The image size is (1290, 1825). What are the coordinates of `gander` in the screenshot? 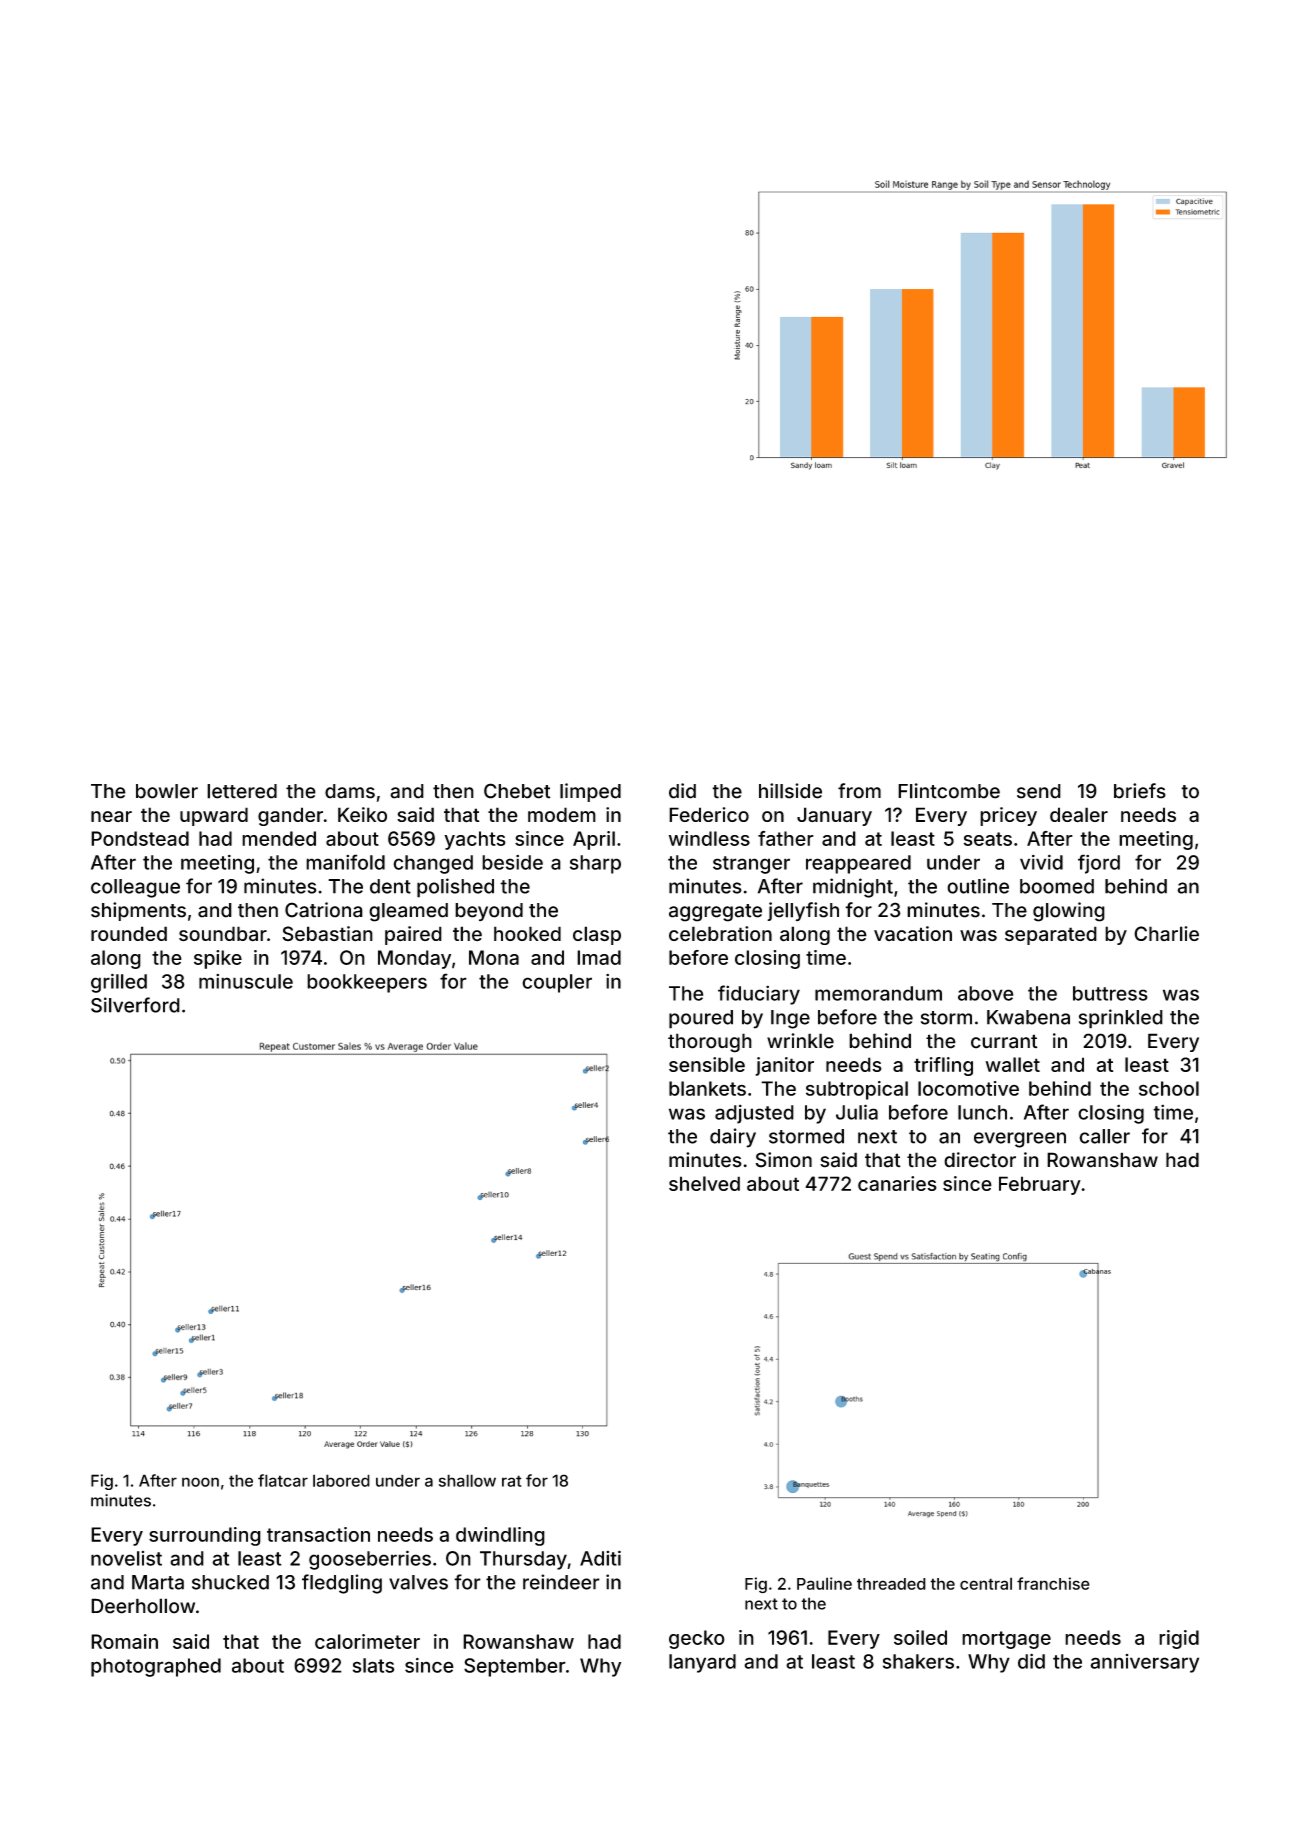 It's located at (290, 816).
